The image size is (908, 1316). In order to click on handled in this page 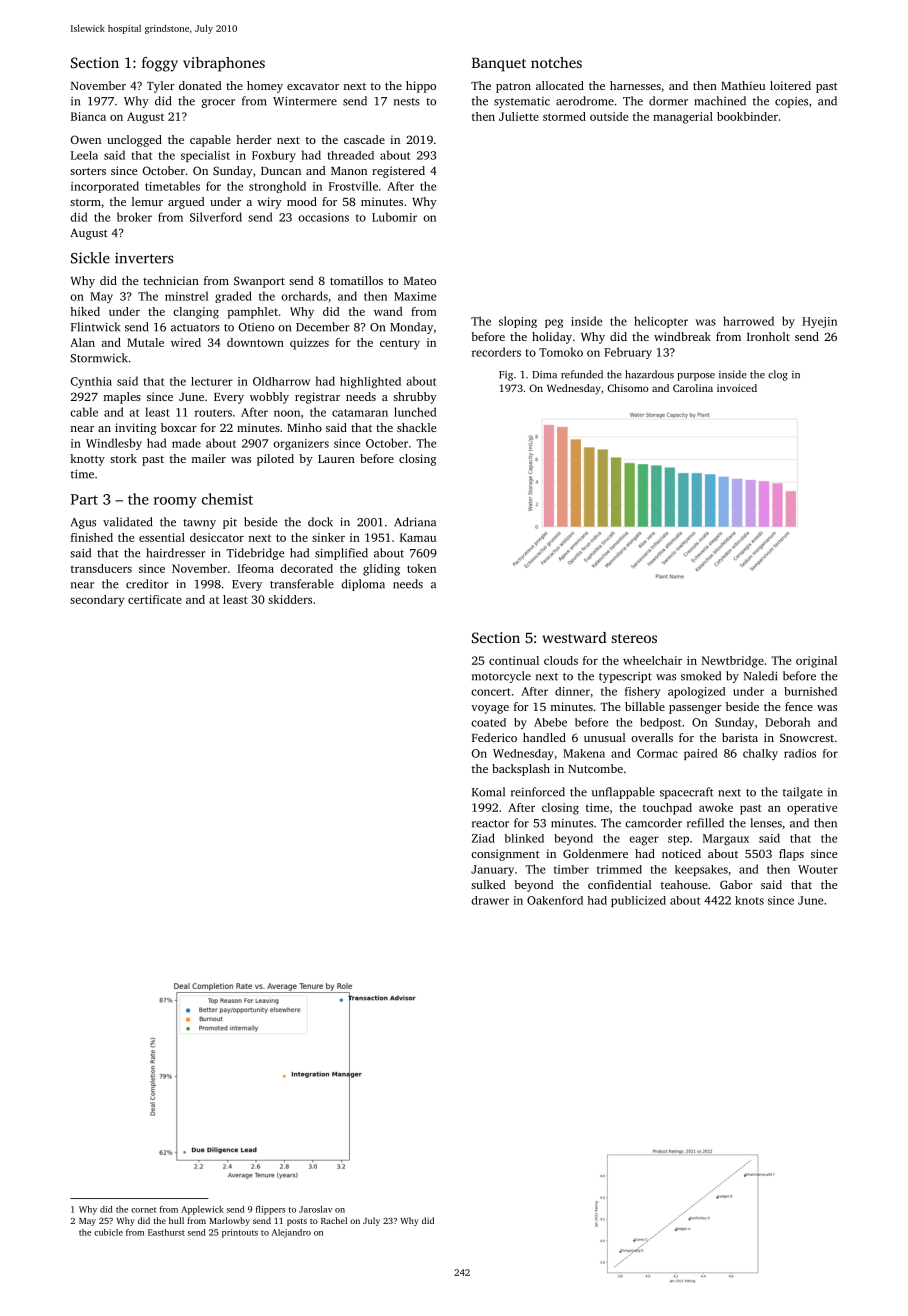, I will do `click(544, 737)`.
